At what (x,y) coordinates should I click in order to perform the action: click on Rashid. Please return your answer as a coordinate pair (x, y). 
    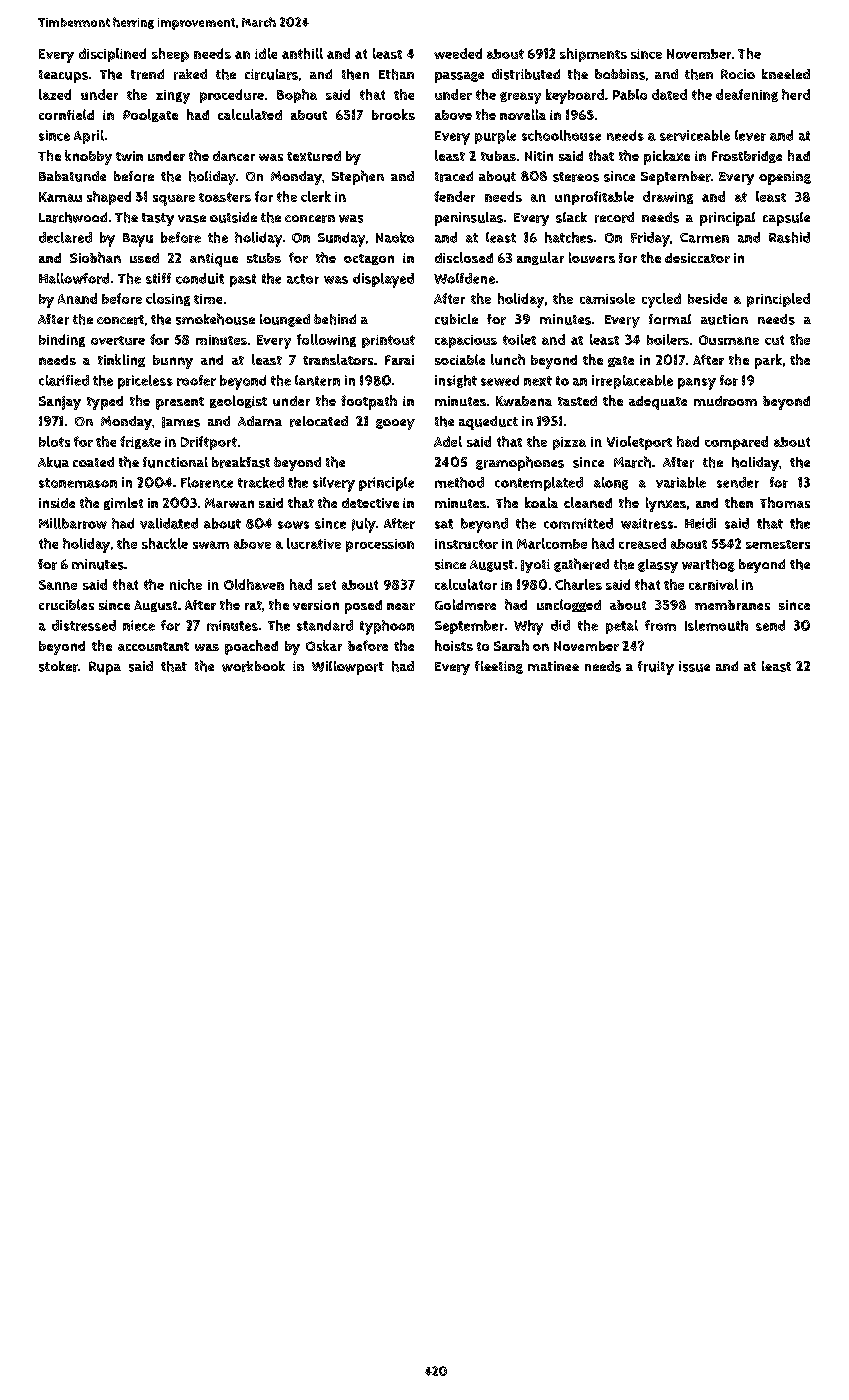
    Looking at the image, I should click on (789, 237).
